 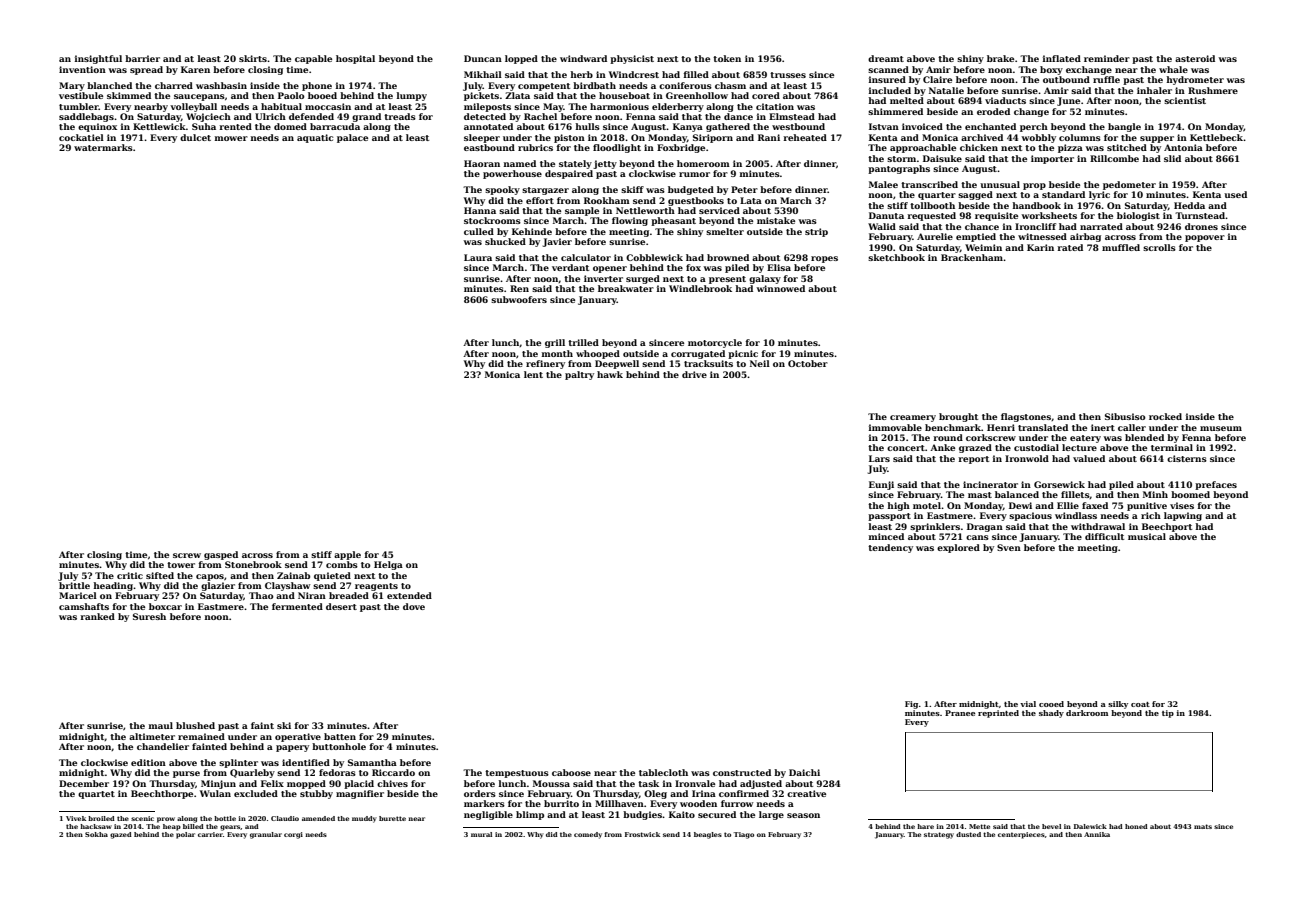 What do you see at coordinates (392, 818) in the screenshot?
I see `burette` at bounding box center [392, 818].
